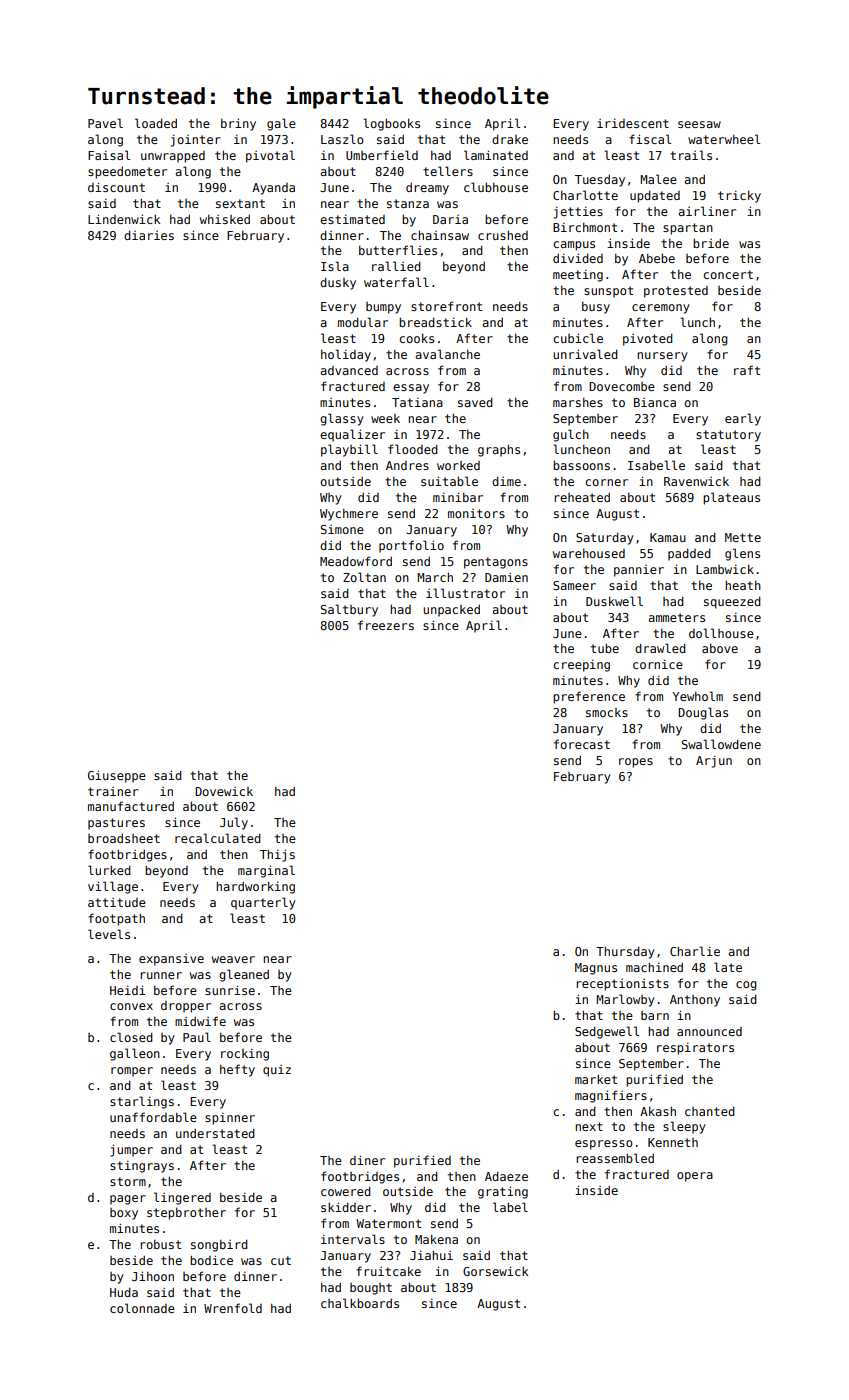 The height and width of the image is (1400, 849). I want to click on Isabelle, so click(656, 465).
